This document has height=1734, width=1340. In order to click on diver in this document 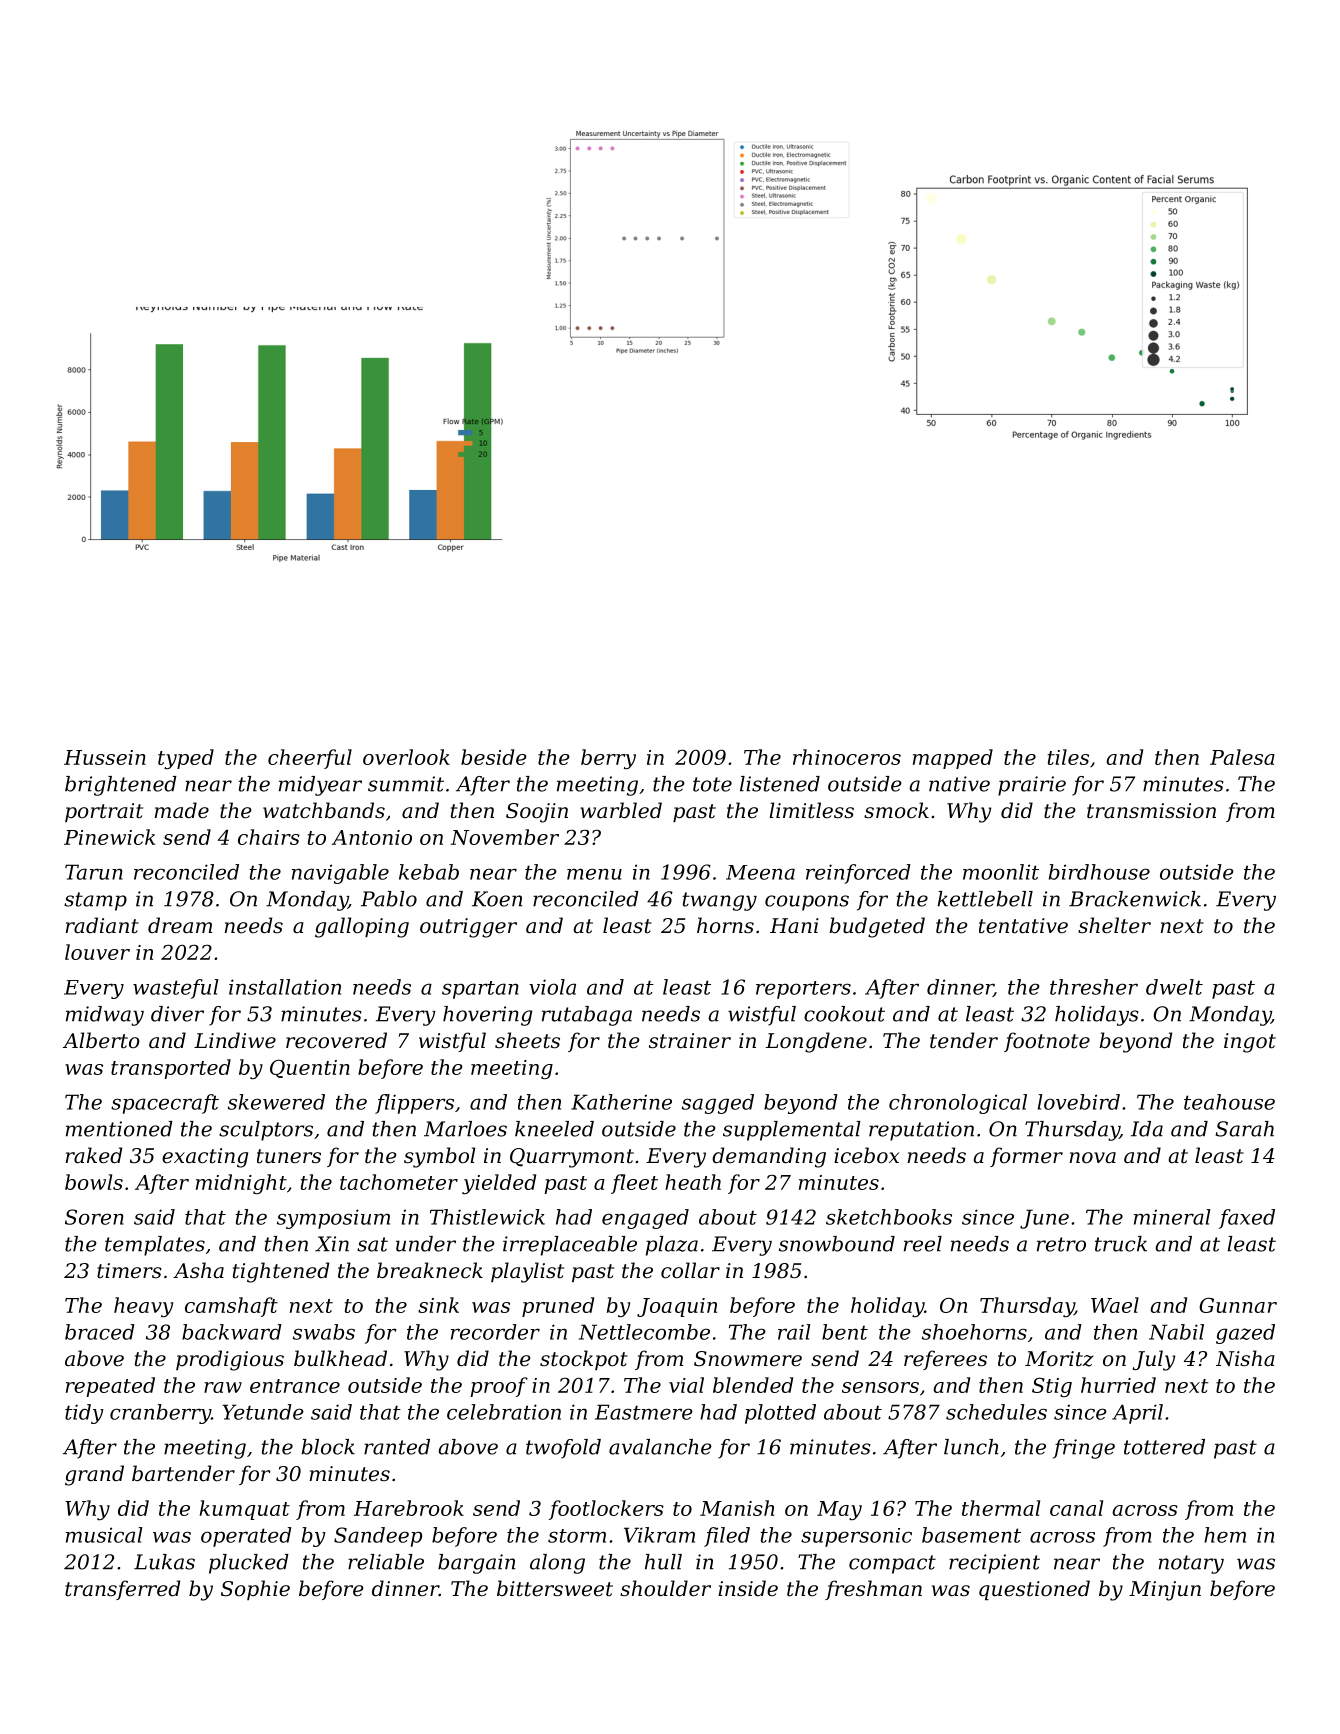, I will do `click(177, 1014)`.
